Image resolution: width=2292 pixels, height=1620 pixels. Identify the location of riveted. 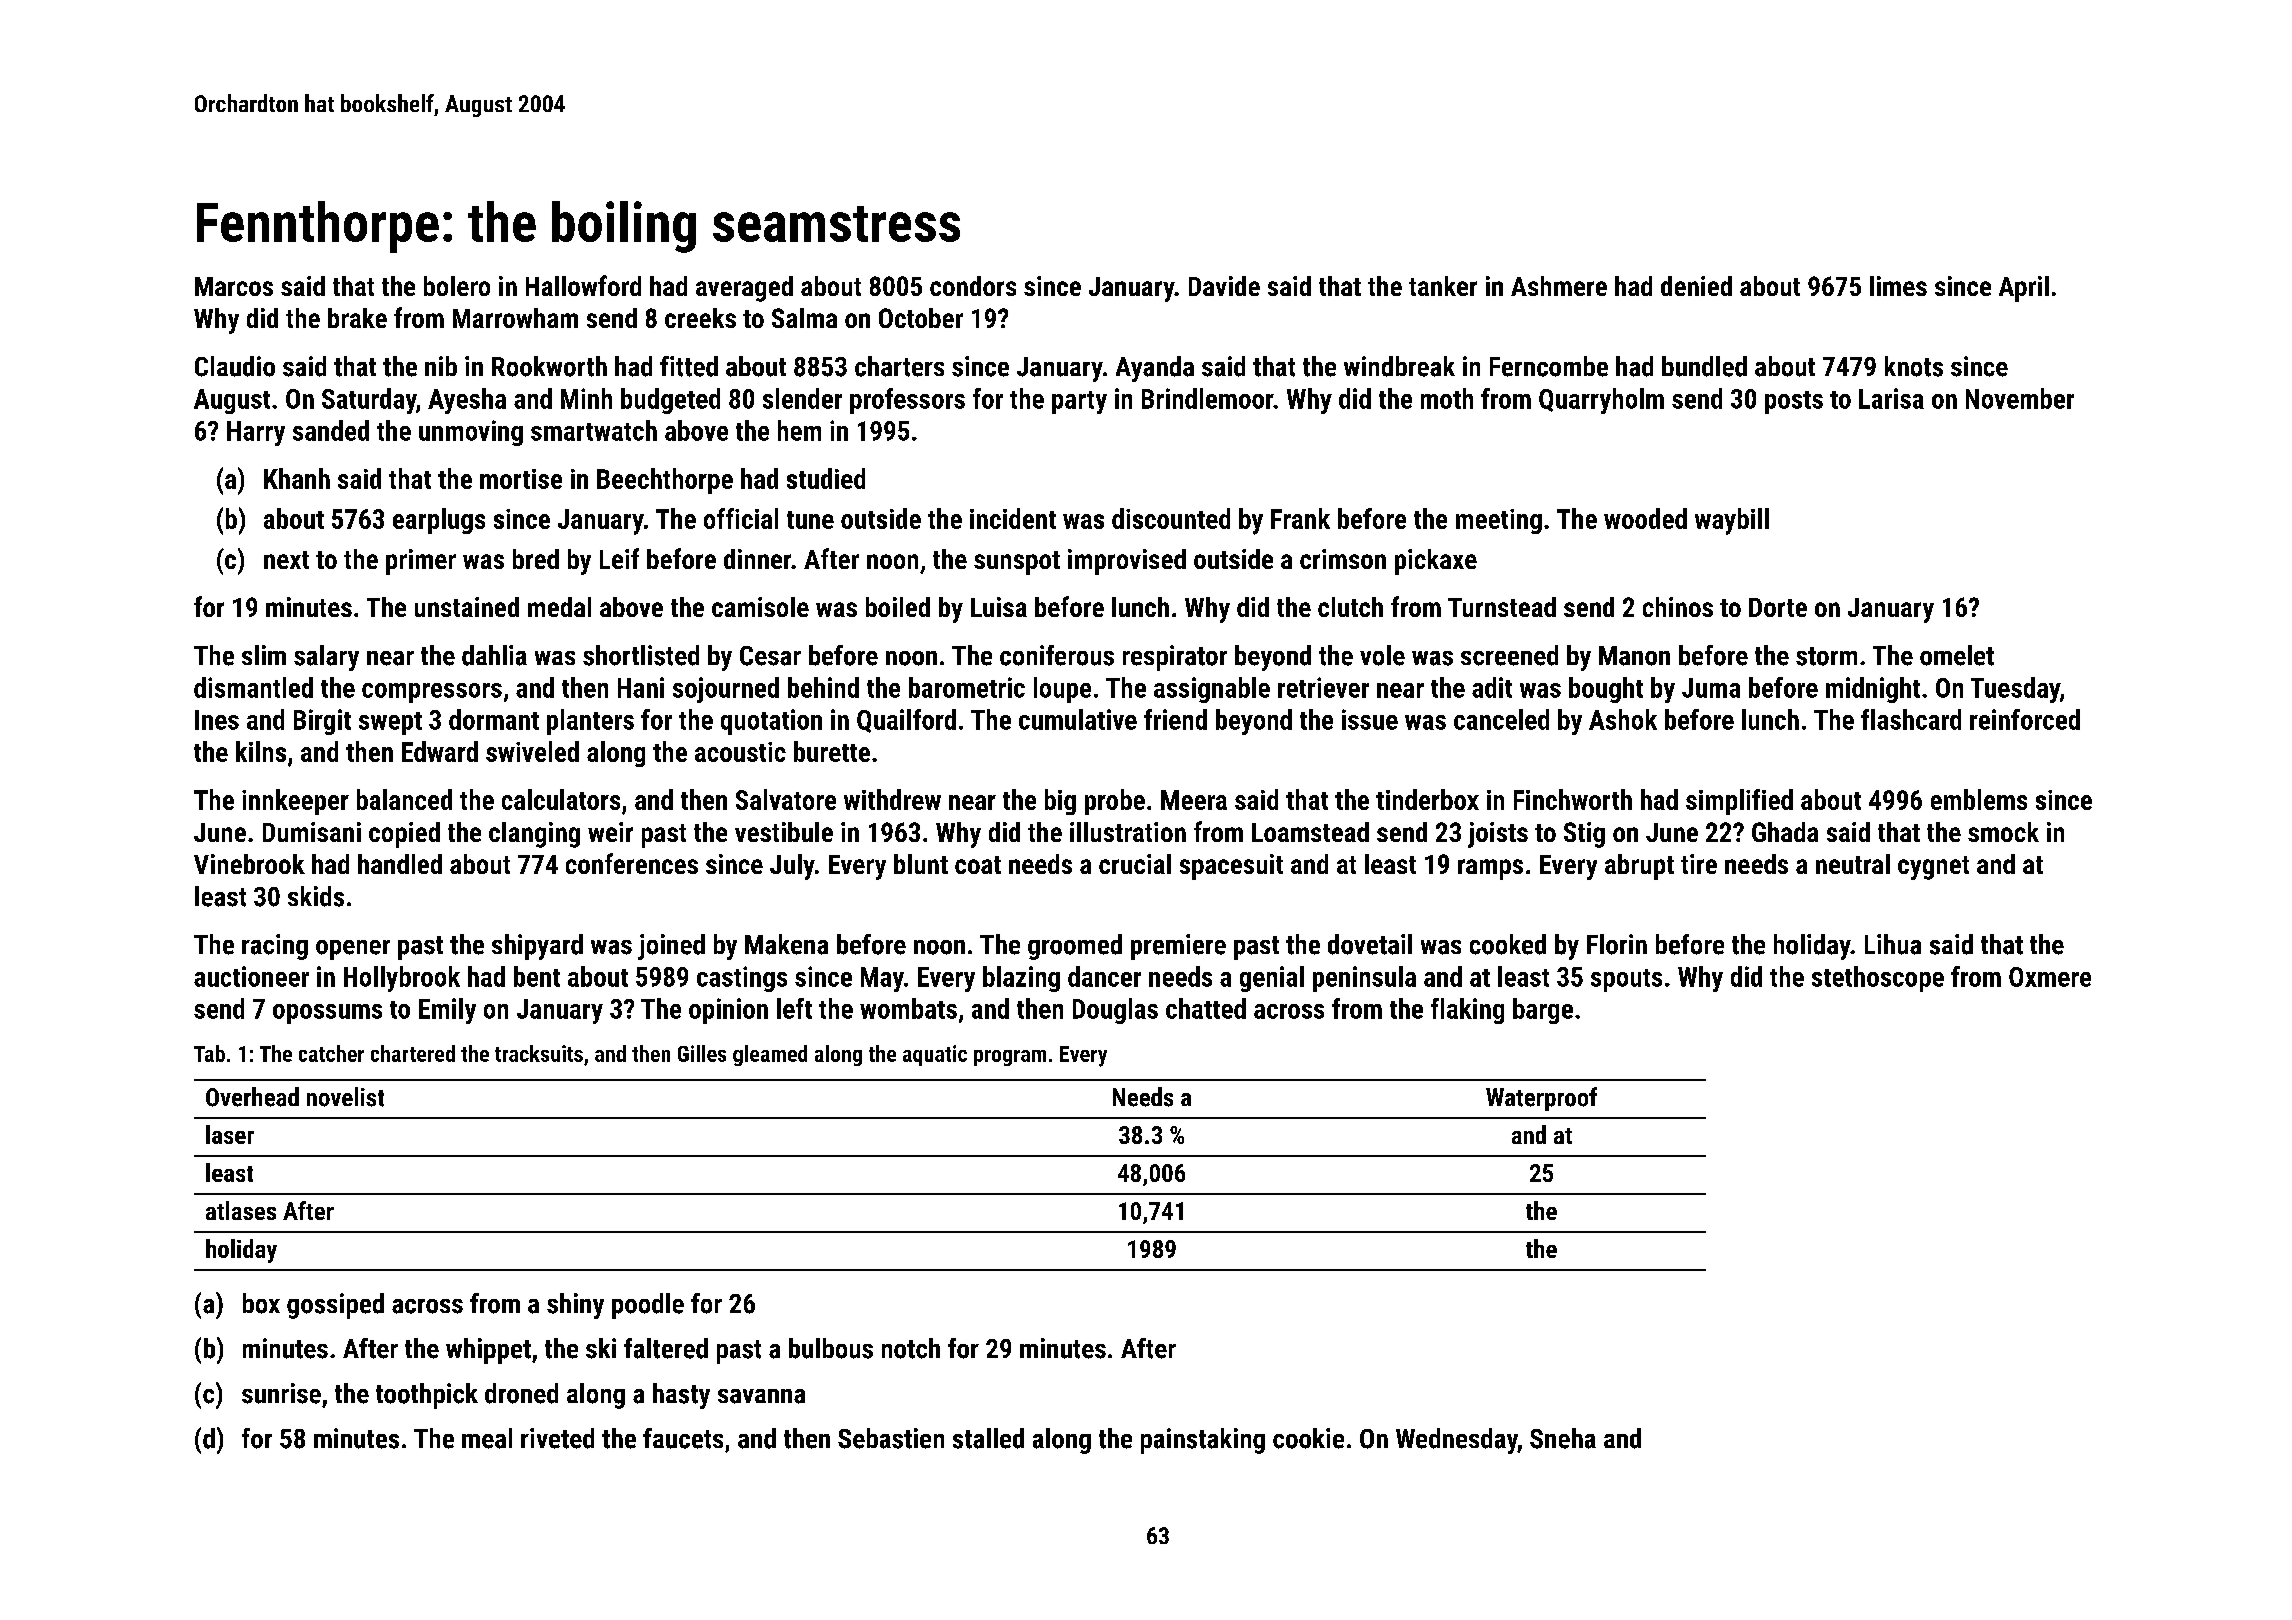
(557, 1438).
